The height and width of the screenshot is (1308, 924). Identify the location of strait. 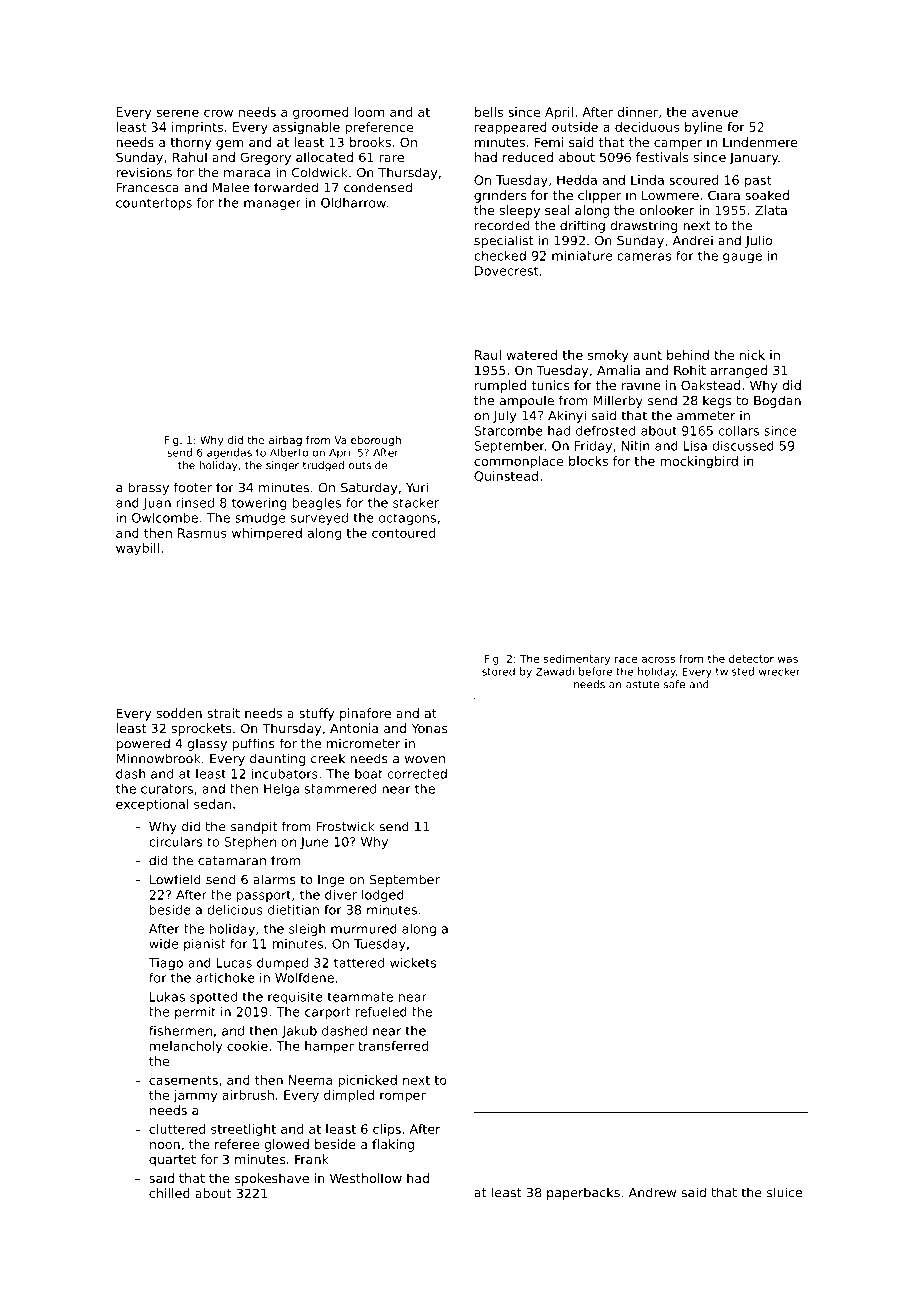
(223, 713).
